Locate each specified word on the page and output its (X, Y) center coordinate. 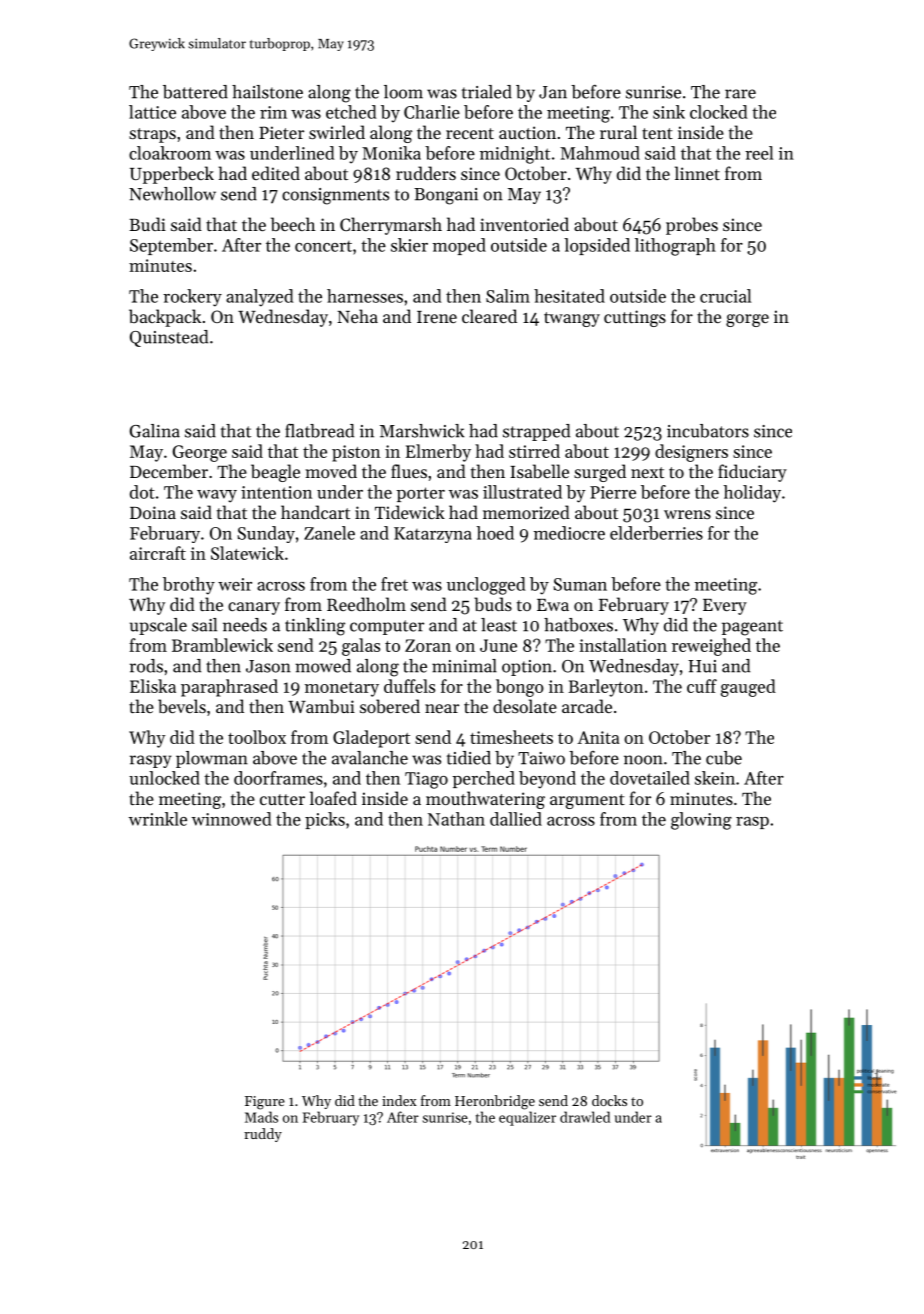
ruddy (263, 1135)
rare (740, 94)
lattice (152, 112)
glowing (701, 821)
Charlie (432, 112)
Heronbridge (495, 1102)
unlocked (164, 778)
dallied (516, 819)
